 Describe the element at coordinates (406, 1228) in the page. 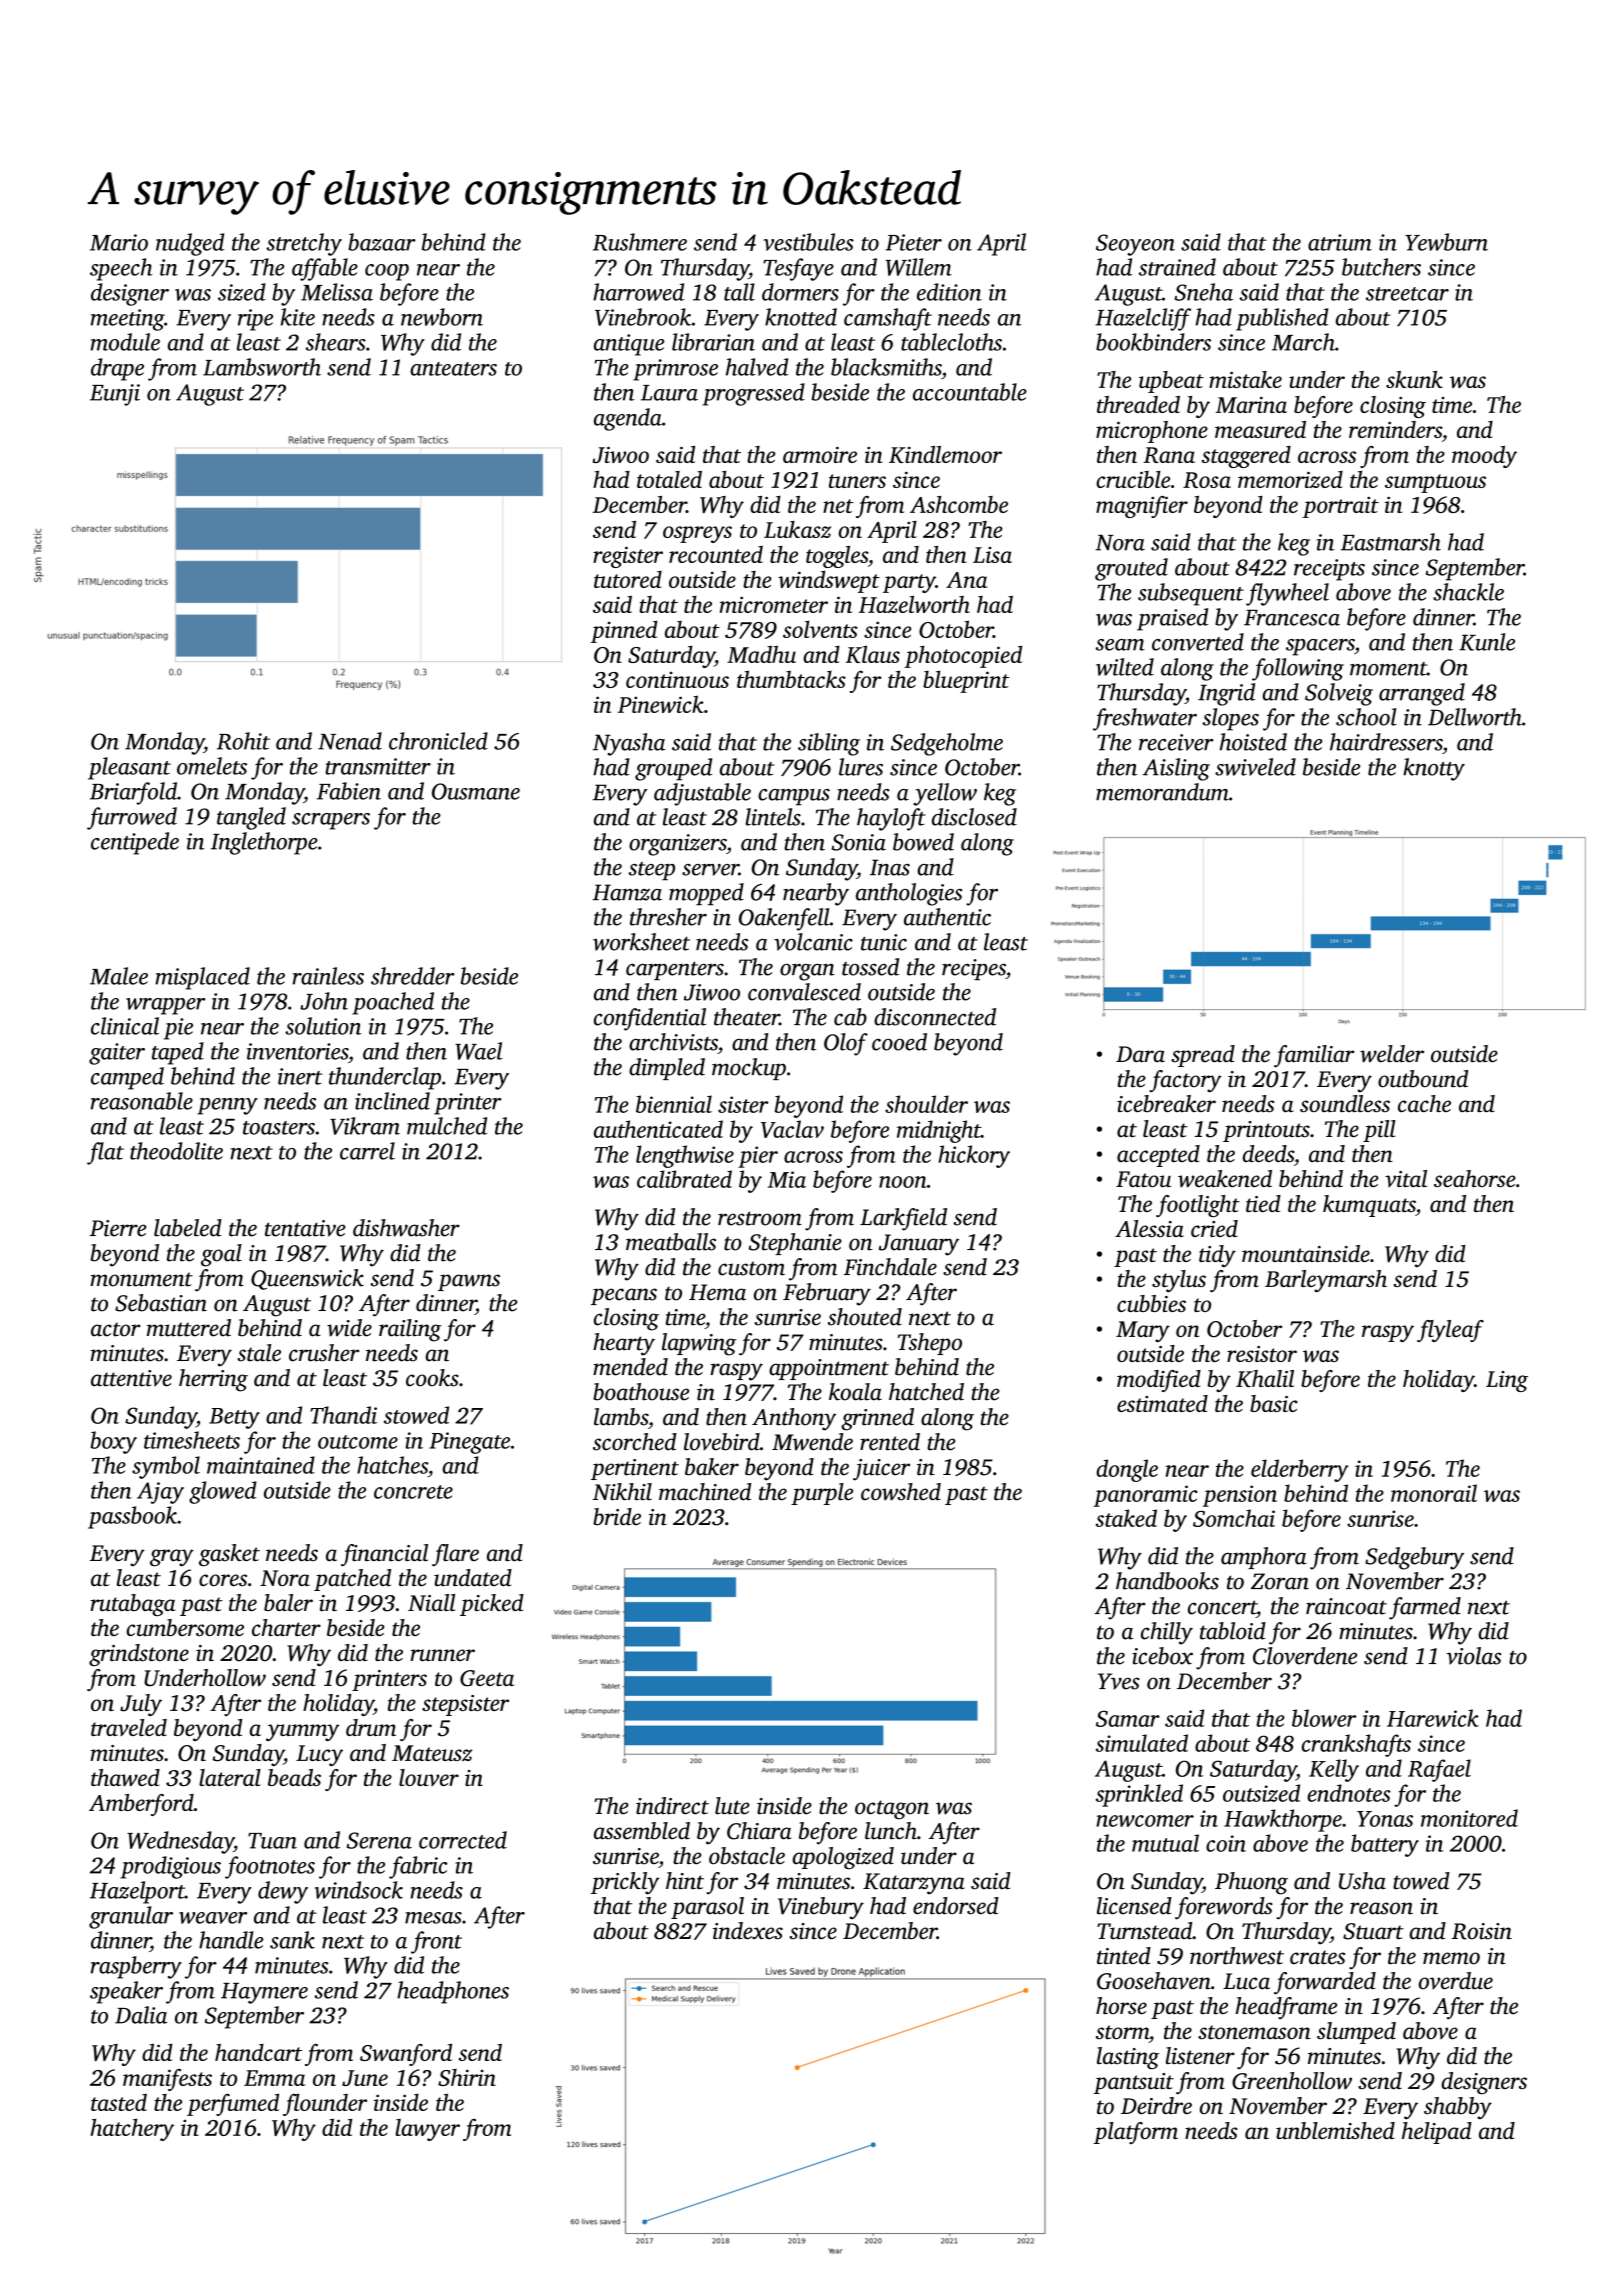

I see `dishwasher` at that location.
